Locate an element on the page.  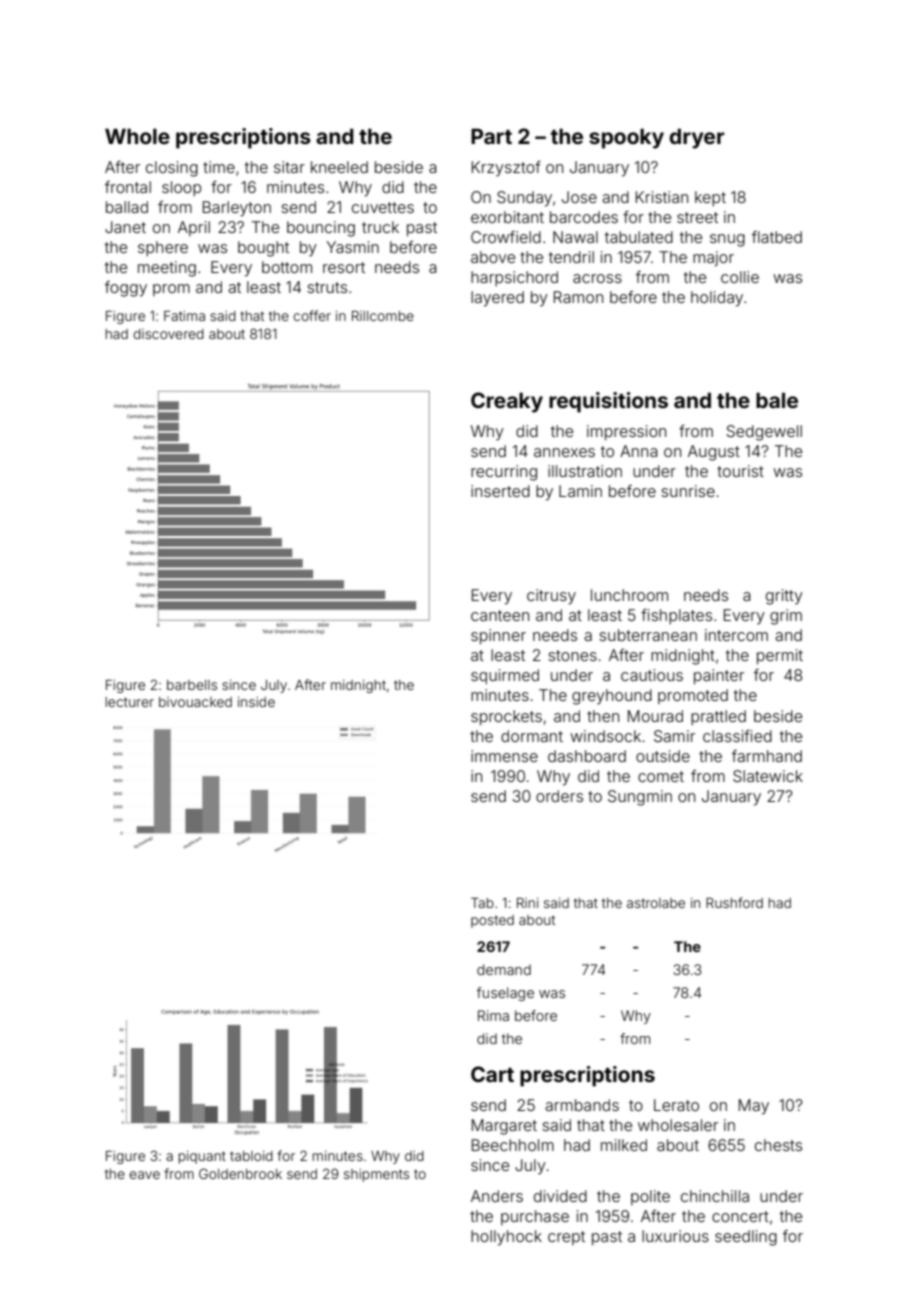
Krzysztof is located at coordinates (506, 169).
